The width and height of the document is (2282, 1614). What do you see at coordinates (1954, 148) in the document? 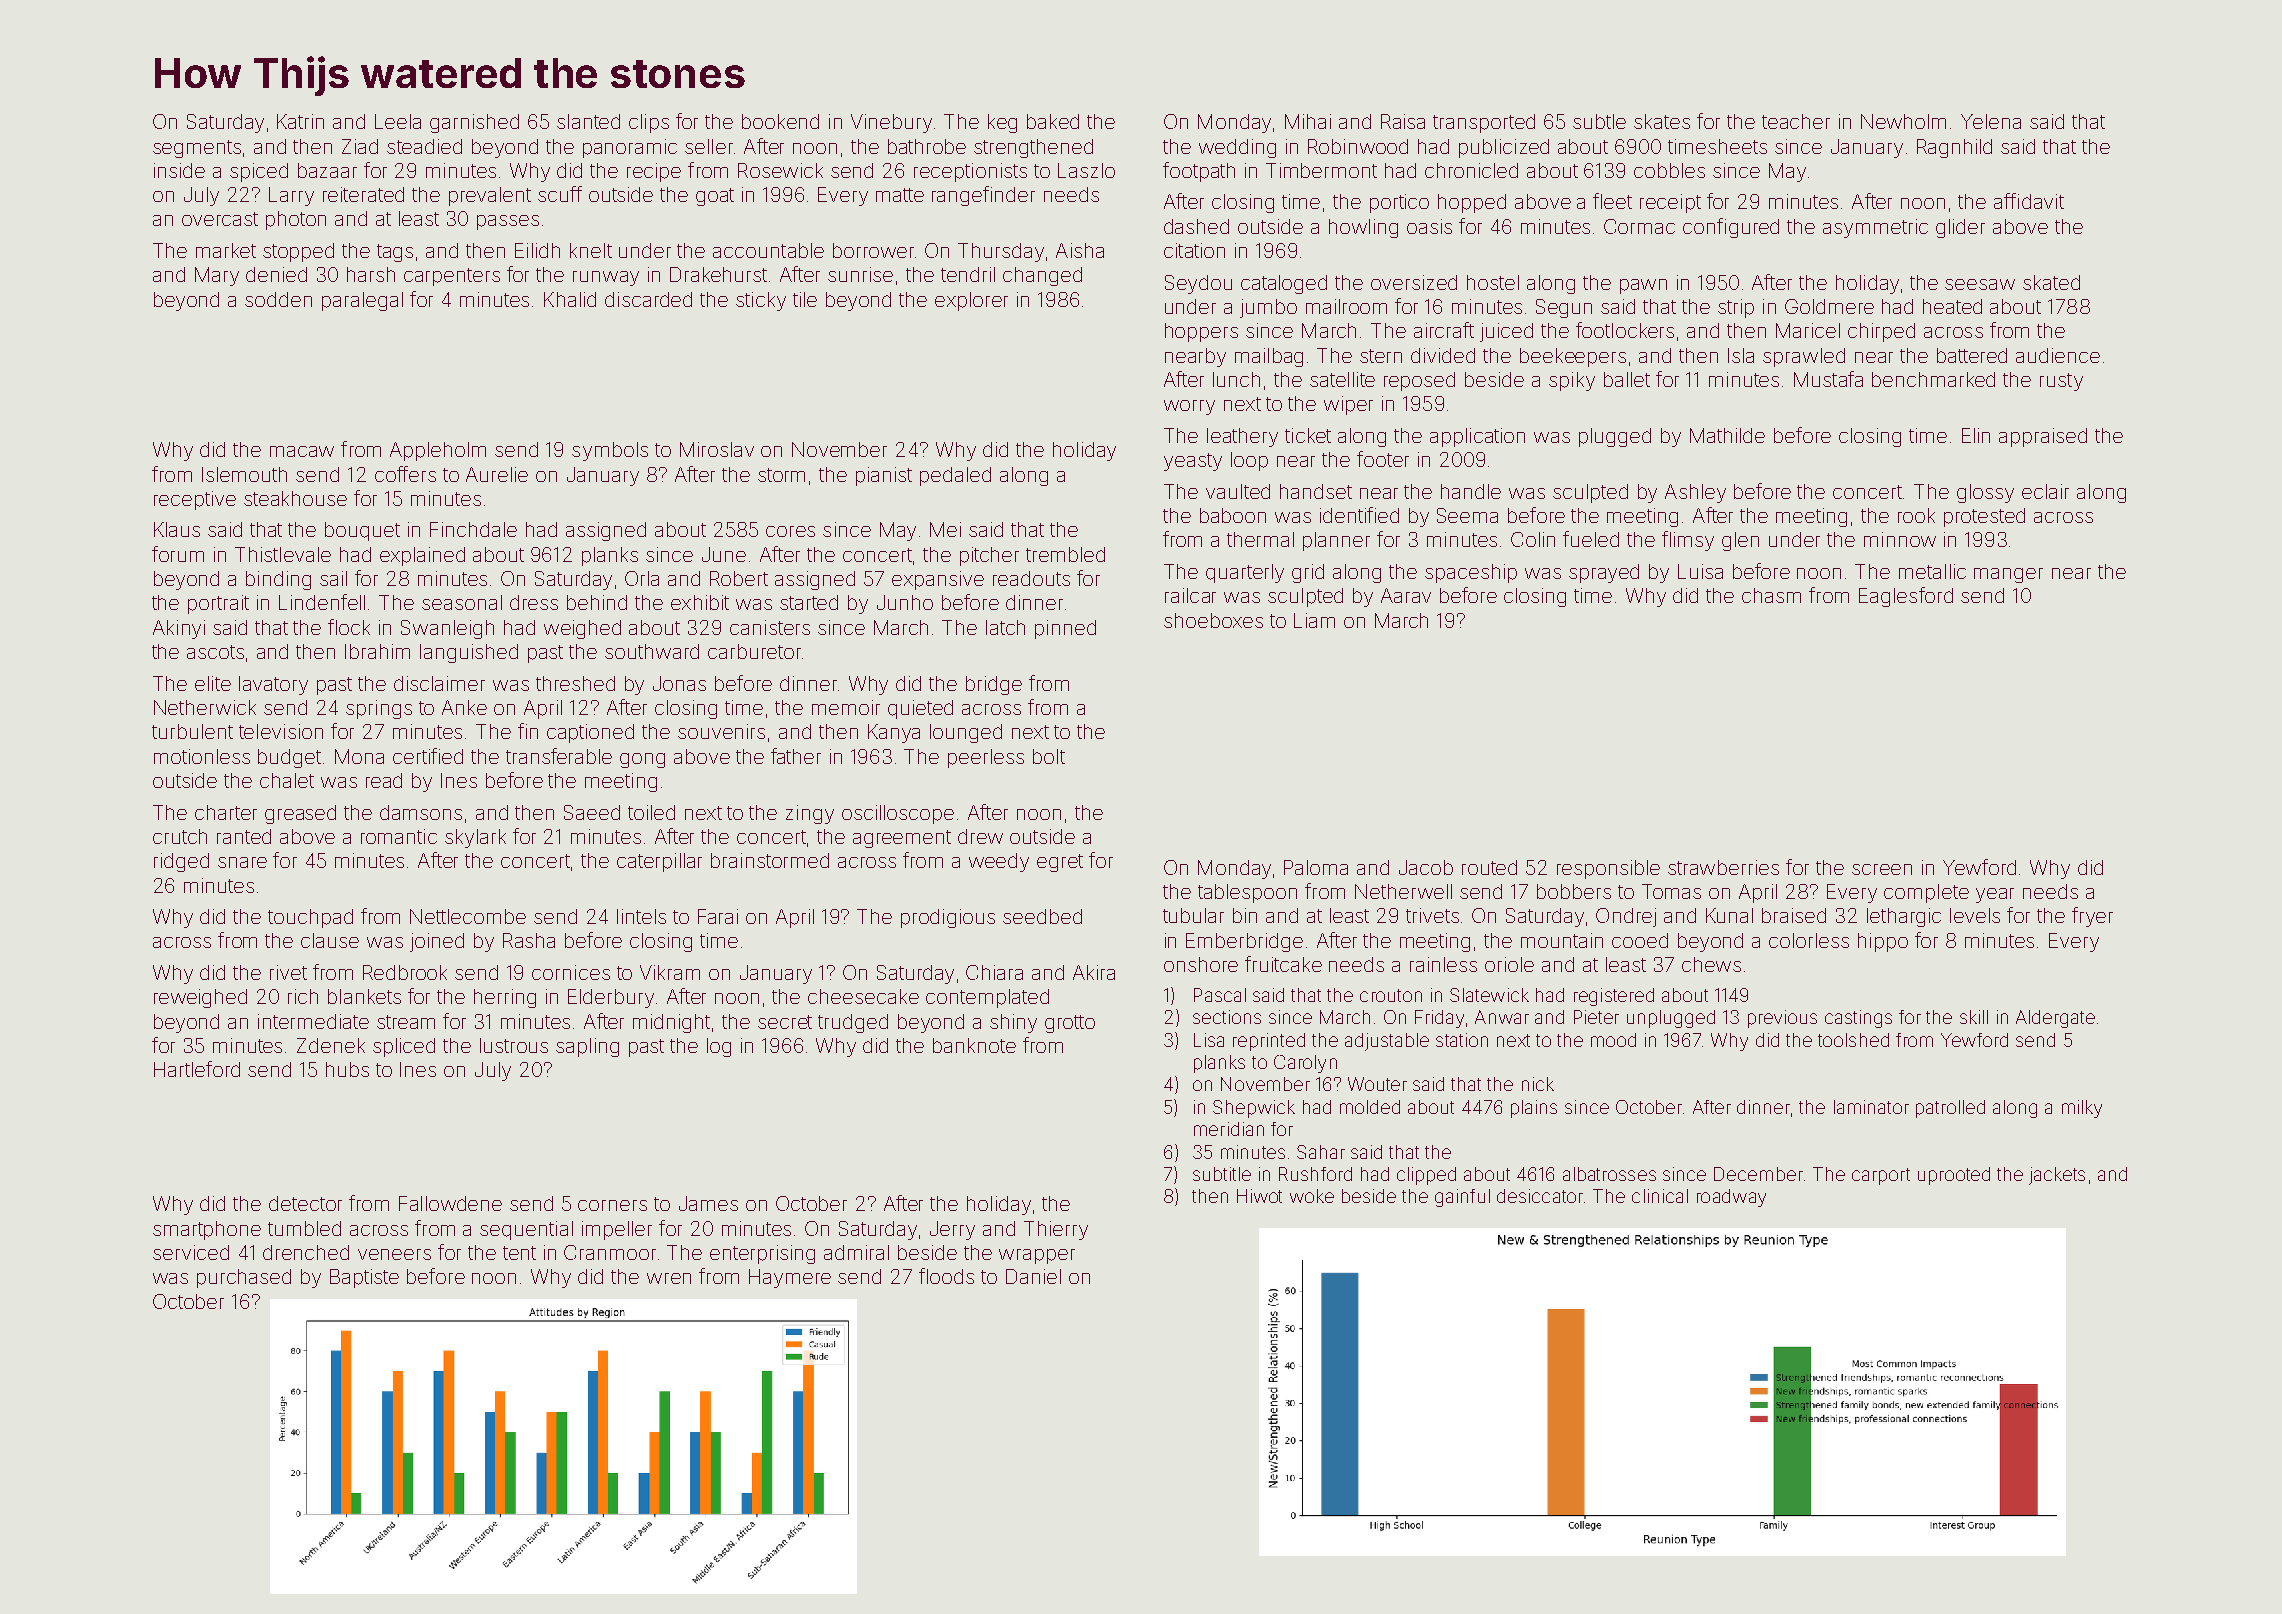
I see `Ragnhild` at bounding box center [1954, 148].
